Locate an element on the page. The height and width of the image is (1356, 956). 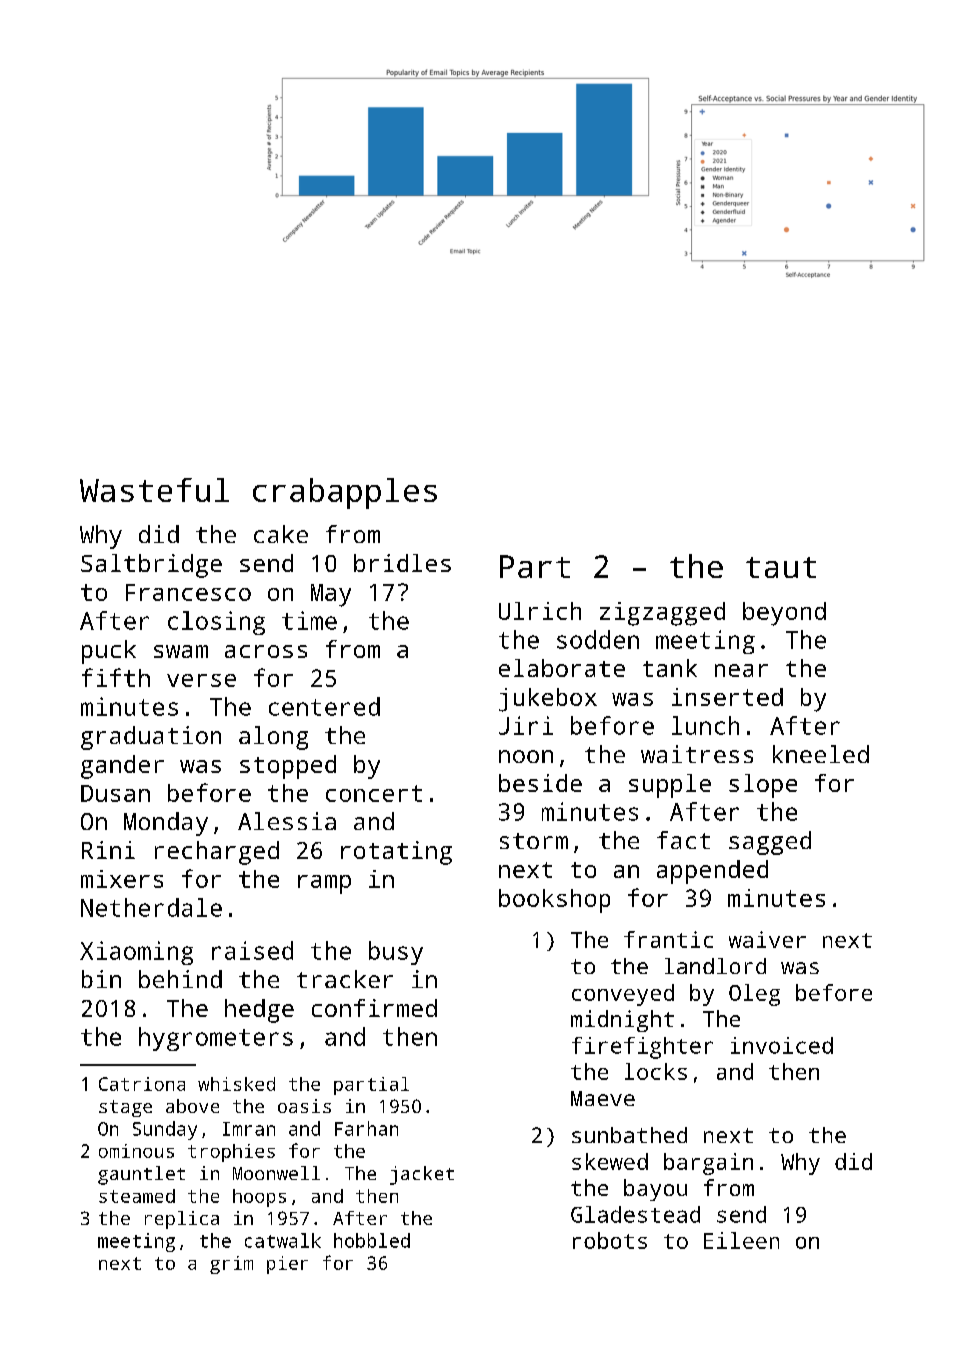
beside is located at coordinates (540, 783).
